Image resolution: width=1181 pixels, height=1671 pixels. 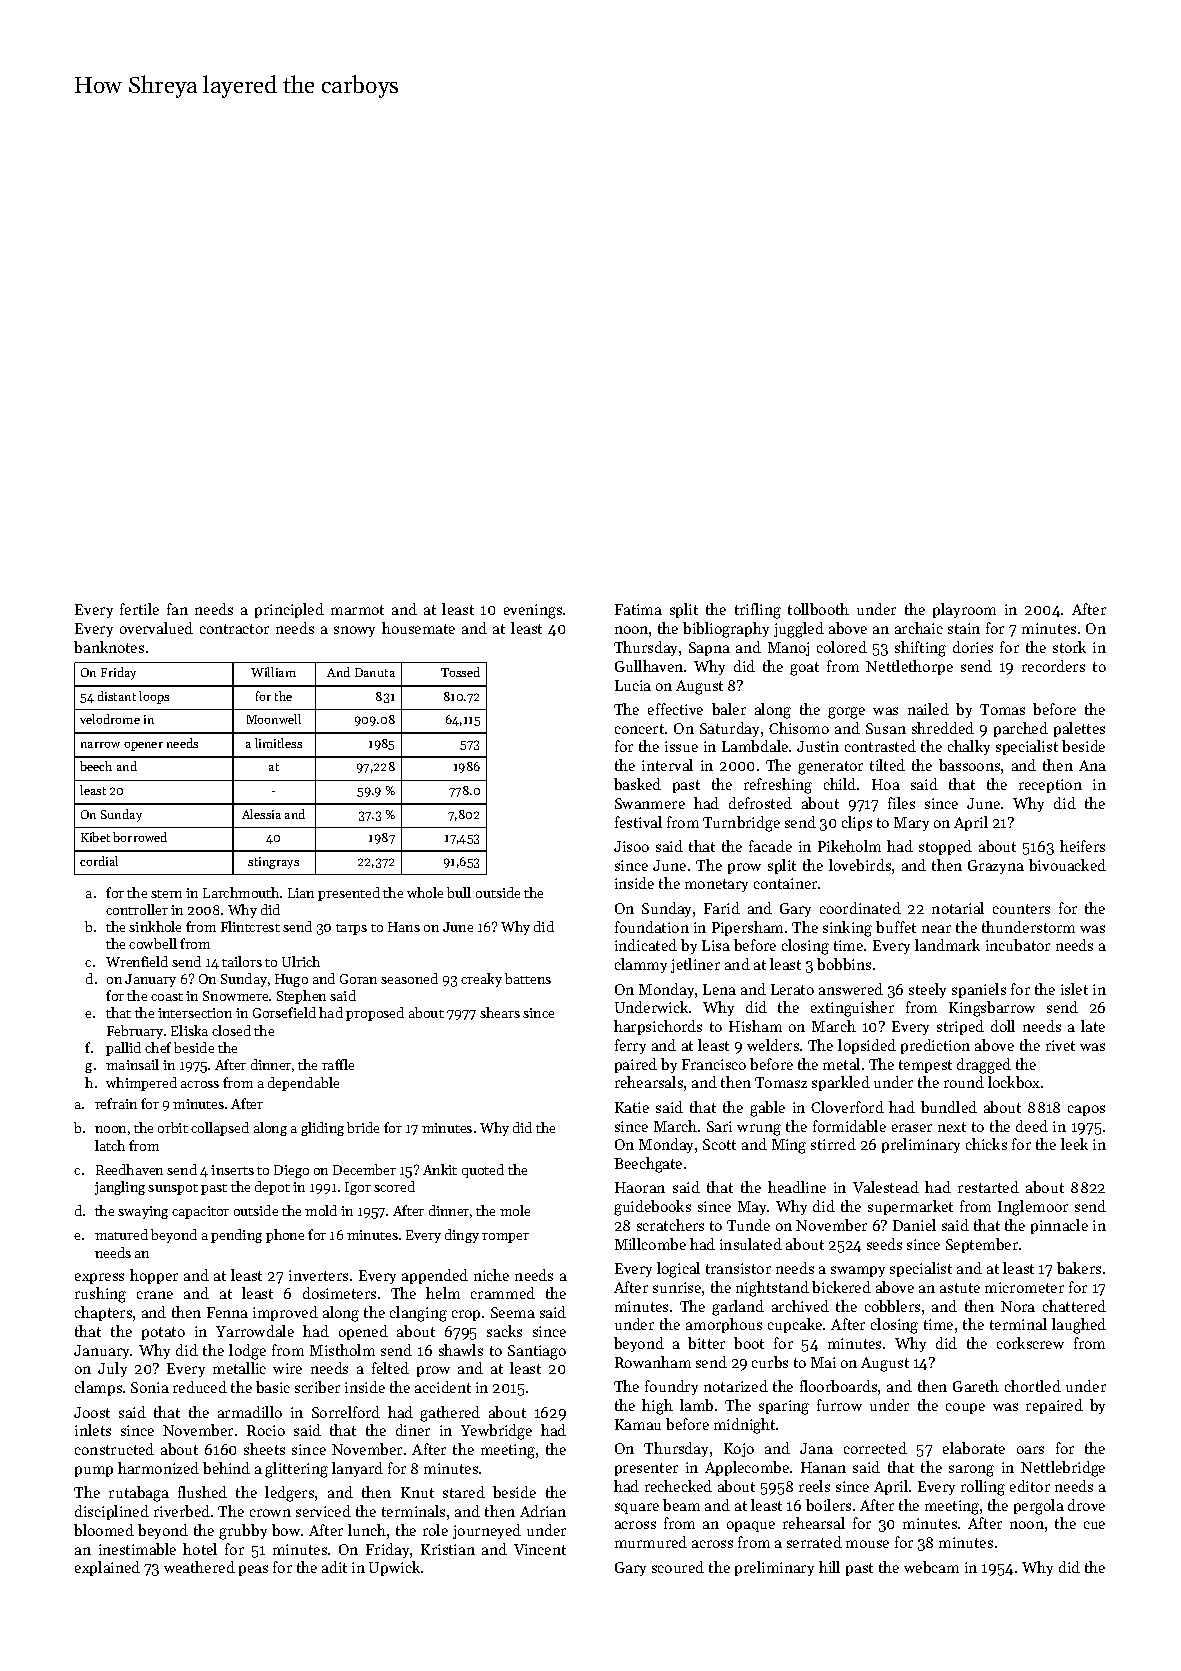 What do you see at coordinates (253, 1570) in the screenshot?
I see `peas` at bounding box center [253, 1570].
